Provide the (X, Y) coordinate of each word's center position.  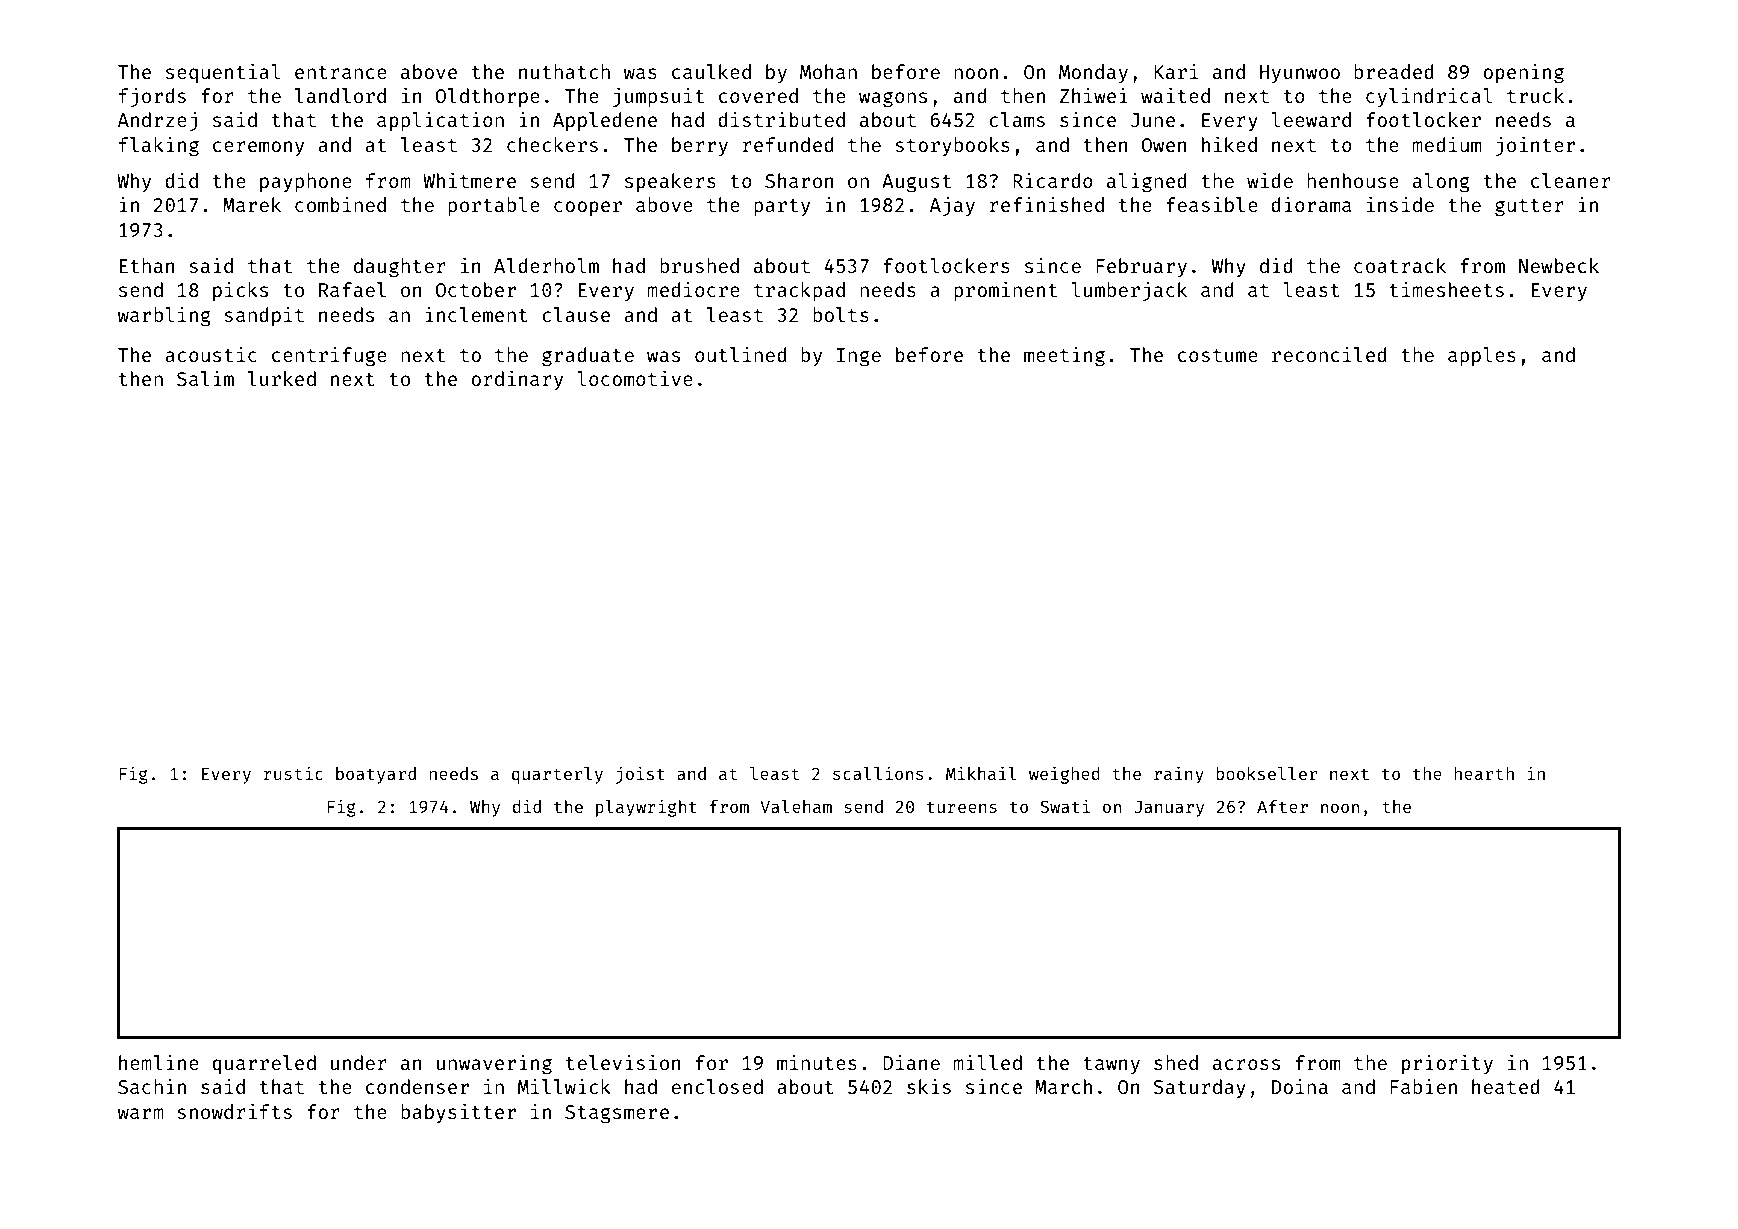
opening (1523, 73)
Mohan (828, 71)
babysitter (458, 1113)
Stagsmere (617, 1114)
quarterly (557, 775)
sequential (223, 73)
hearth (1484, 773)
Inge (859, 357)
